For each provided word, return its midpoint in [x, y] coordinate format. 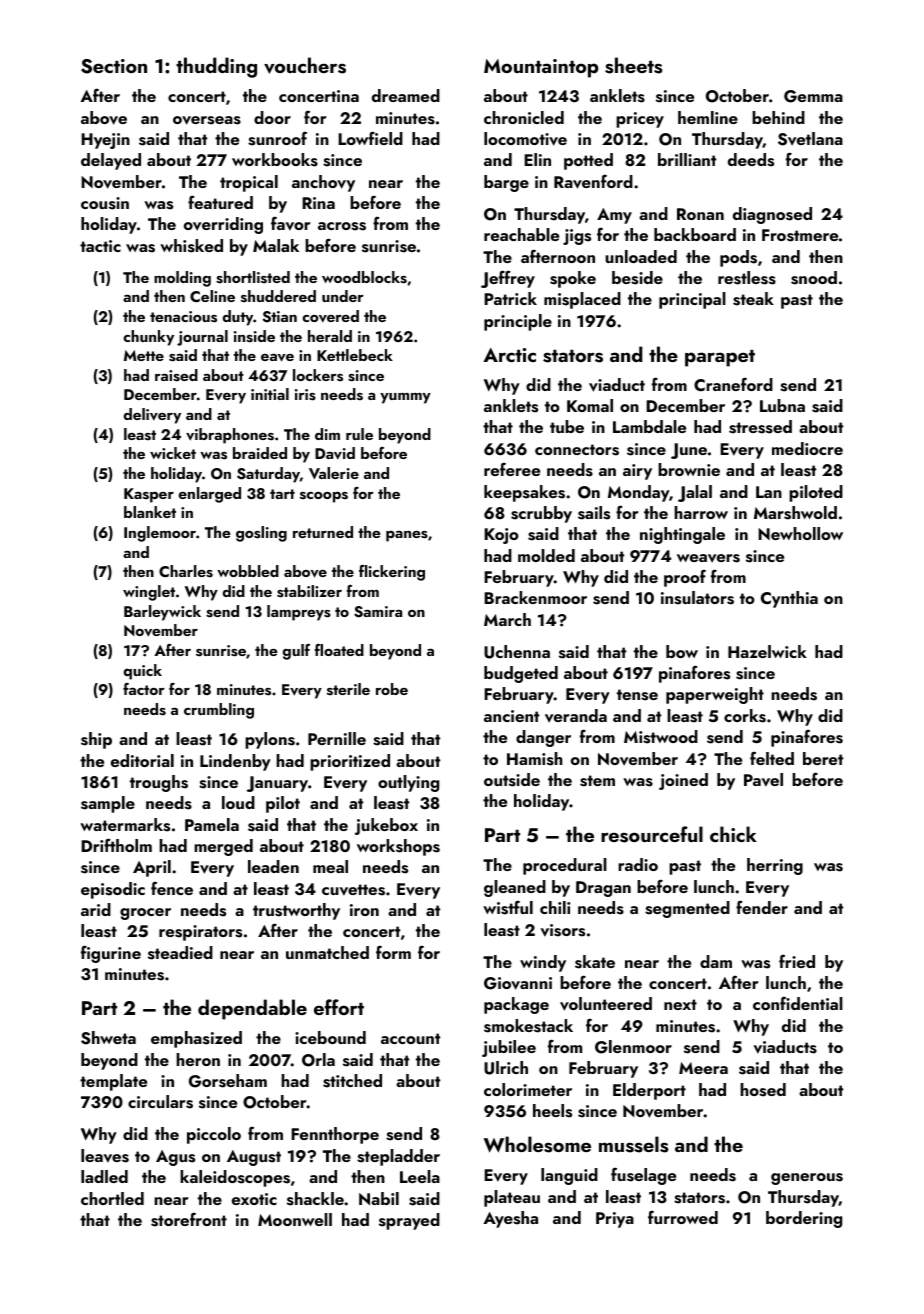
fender [762, 907]
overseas [207, 120]
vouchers [305, 65]
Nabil [379, 1198]
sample [108, 804]
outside [512, 780]
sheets [633, 65]
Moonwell [295, 1219]
